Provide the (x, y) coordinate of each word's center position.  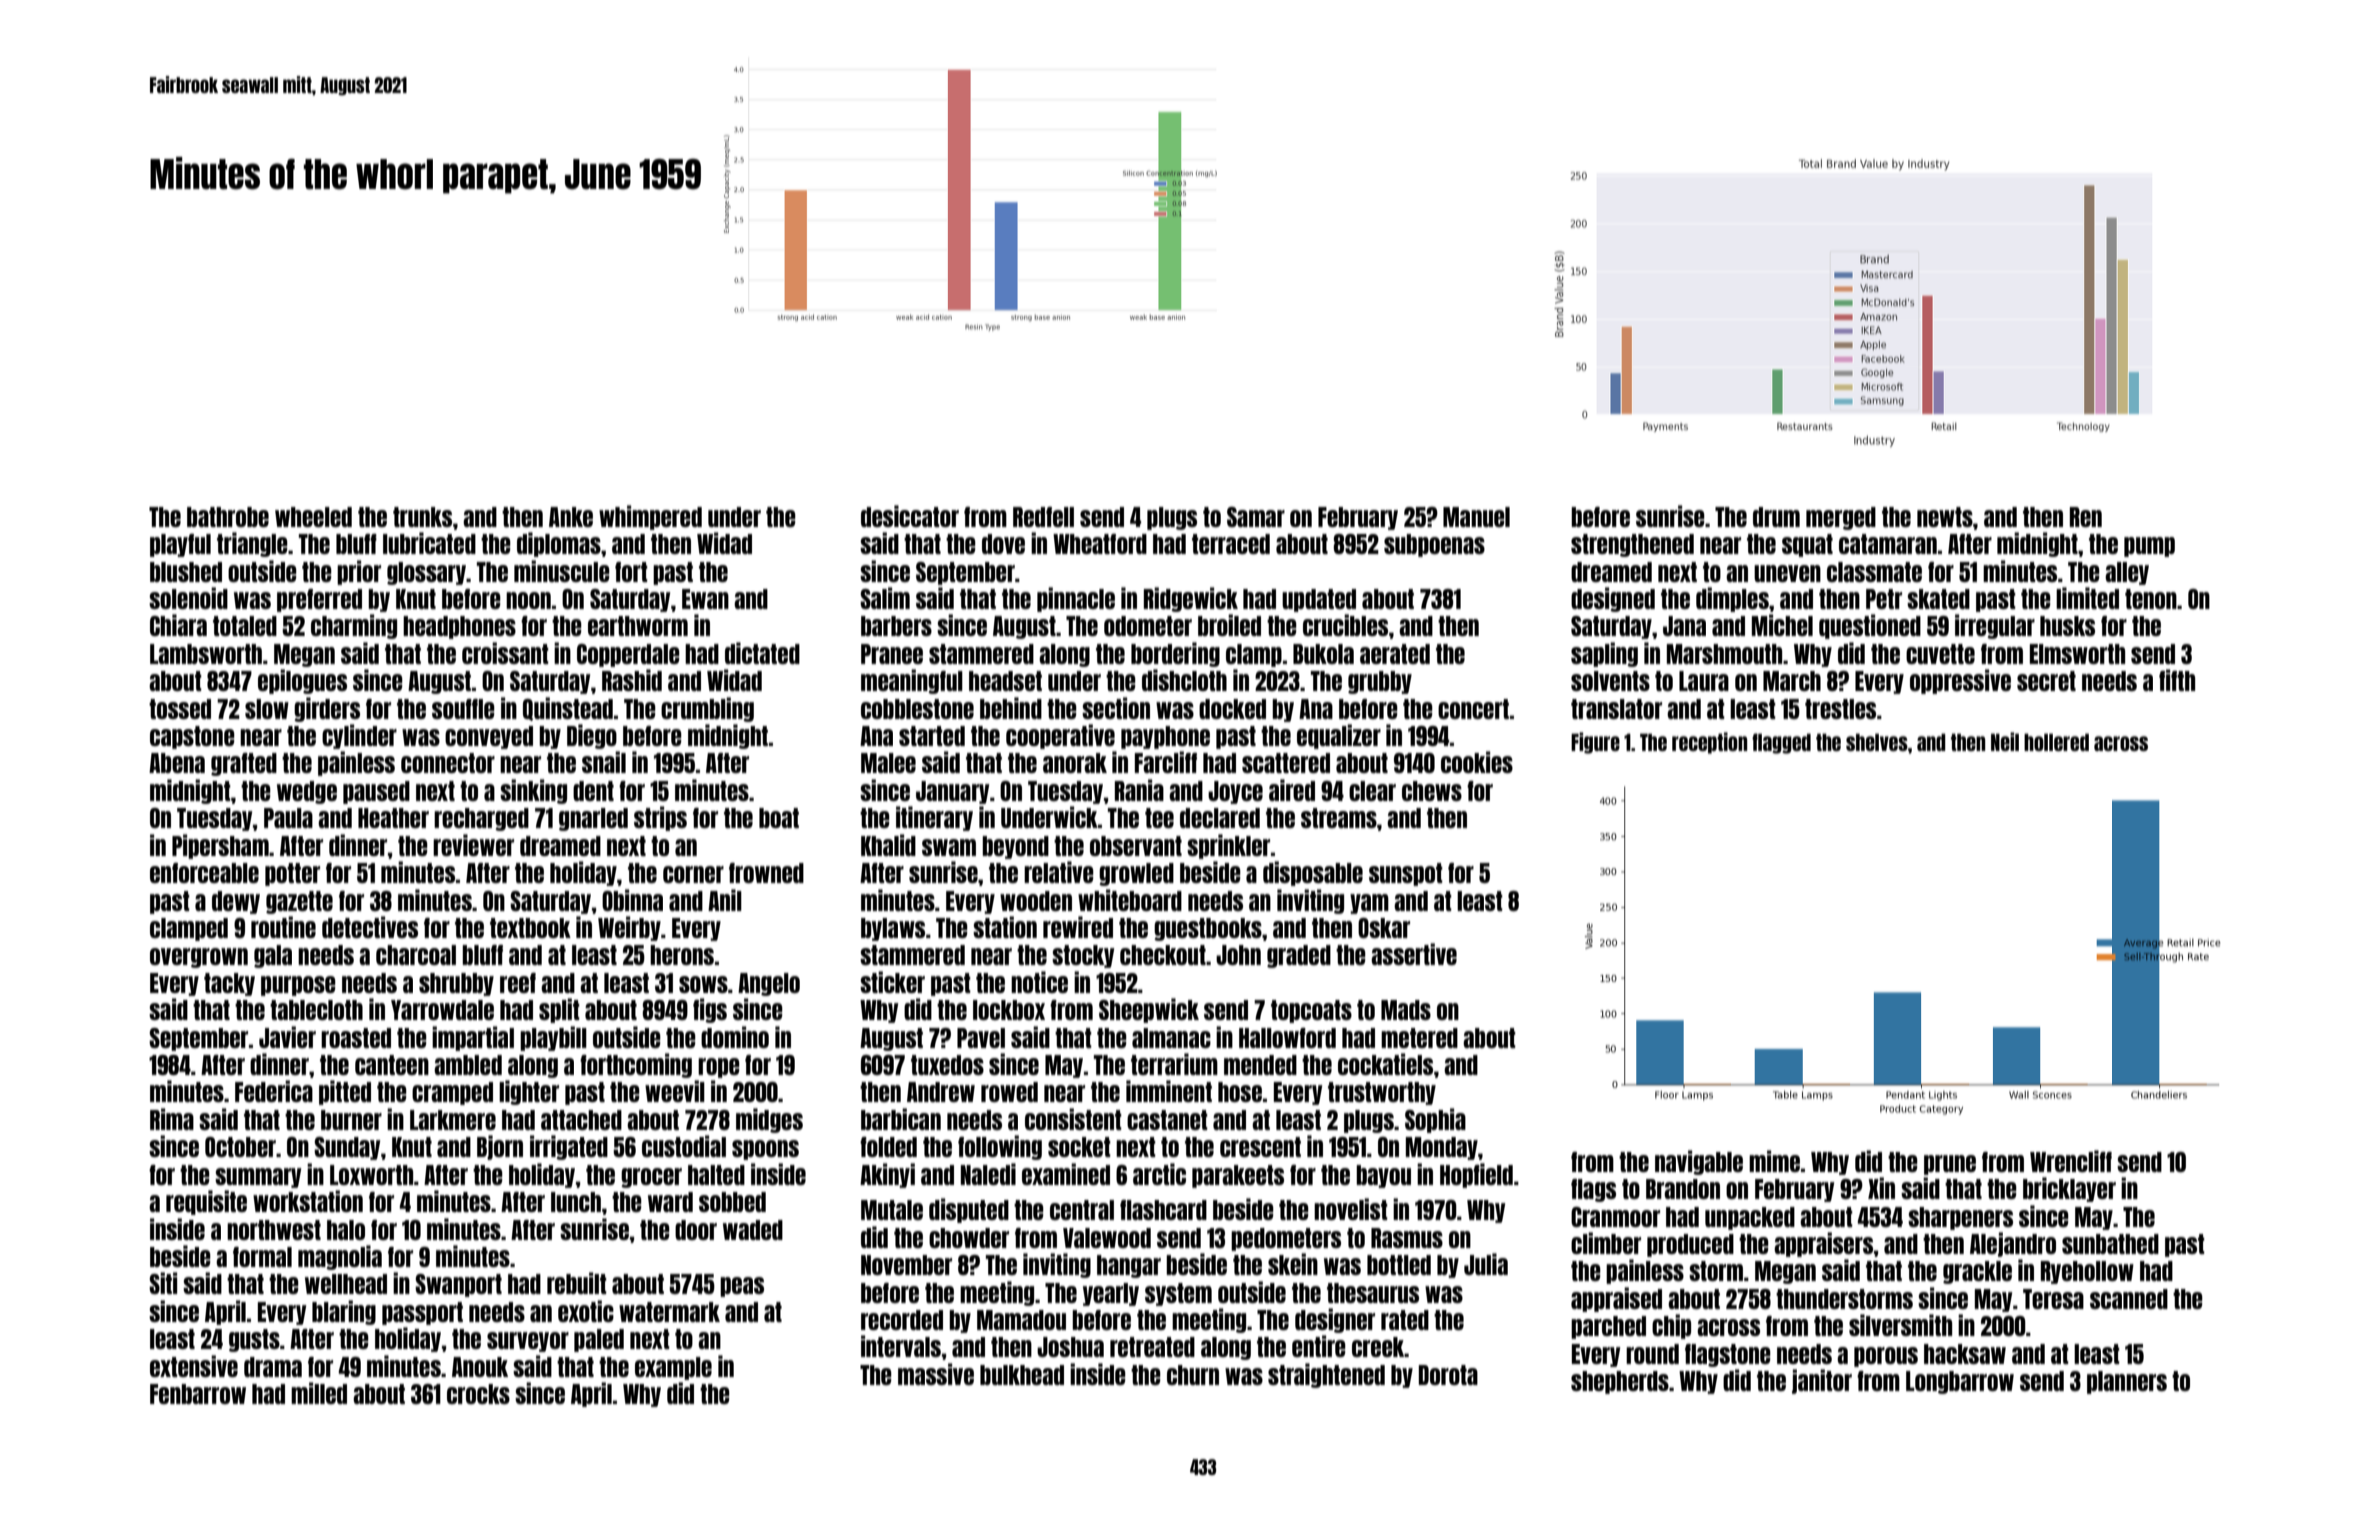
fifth (2177, 680)
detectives (370, 927)
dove (1003, 544)
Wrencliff (2071, 1161)
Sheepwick (1149, 1010)
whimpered (650, 517)
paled (599, 1340)
